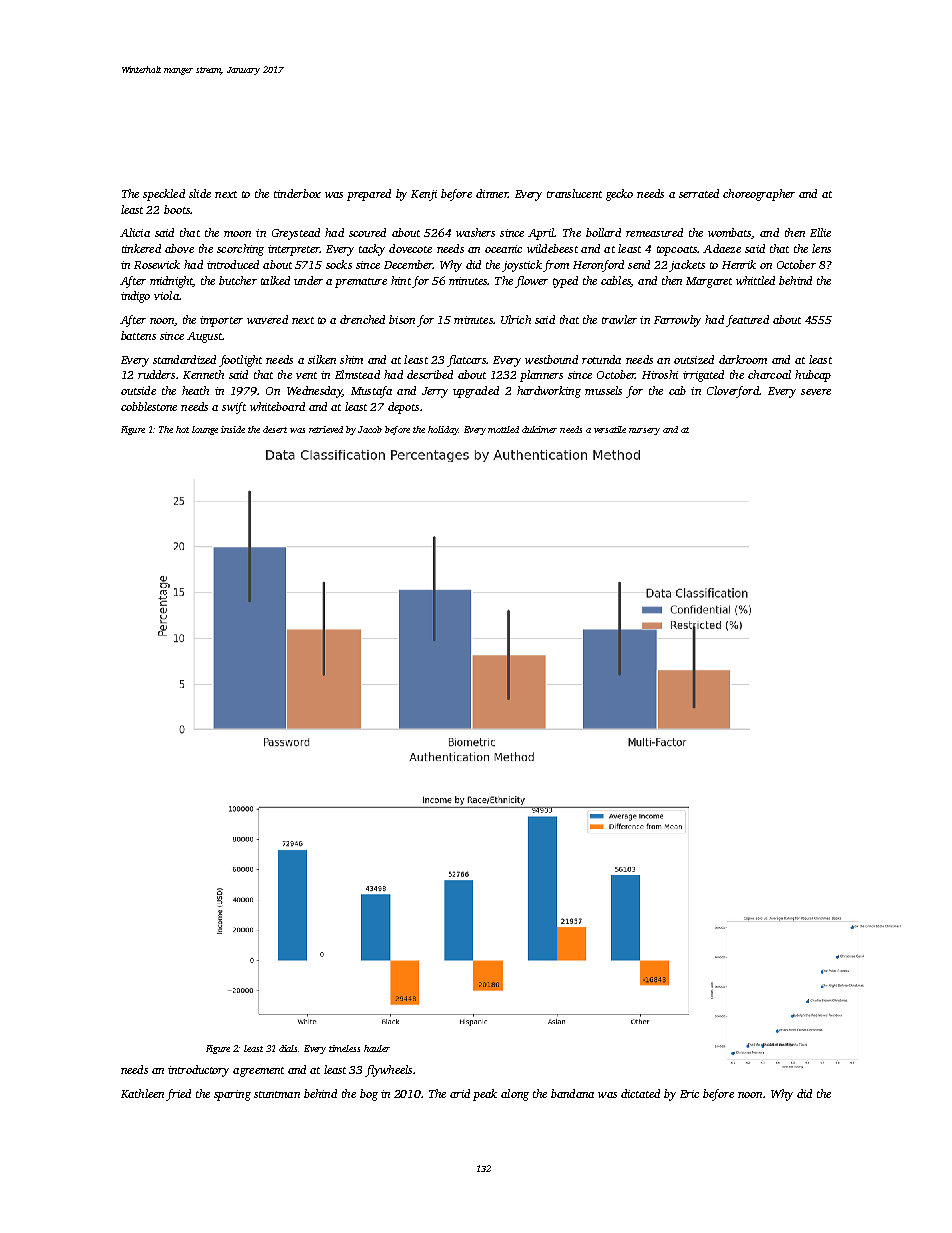  Describe the element at coordinates (541, 376) in the screenshot. I see `planners` at that location.
